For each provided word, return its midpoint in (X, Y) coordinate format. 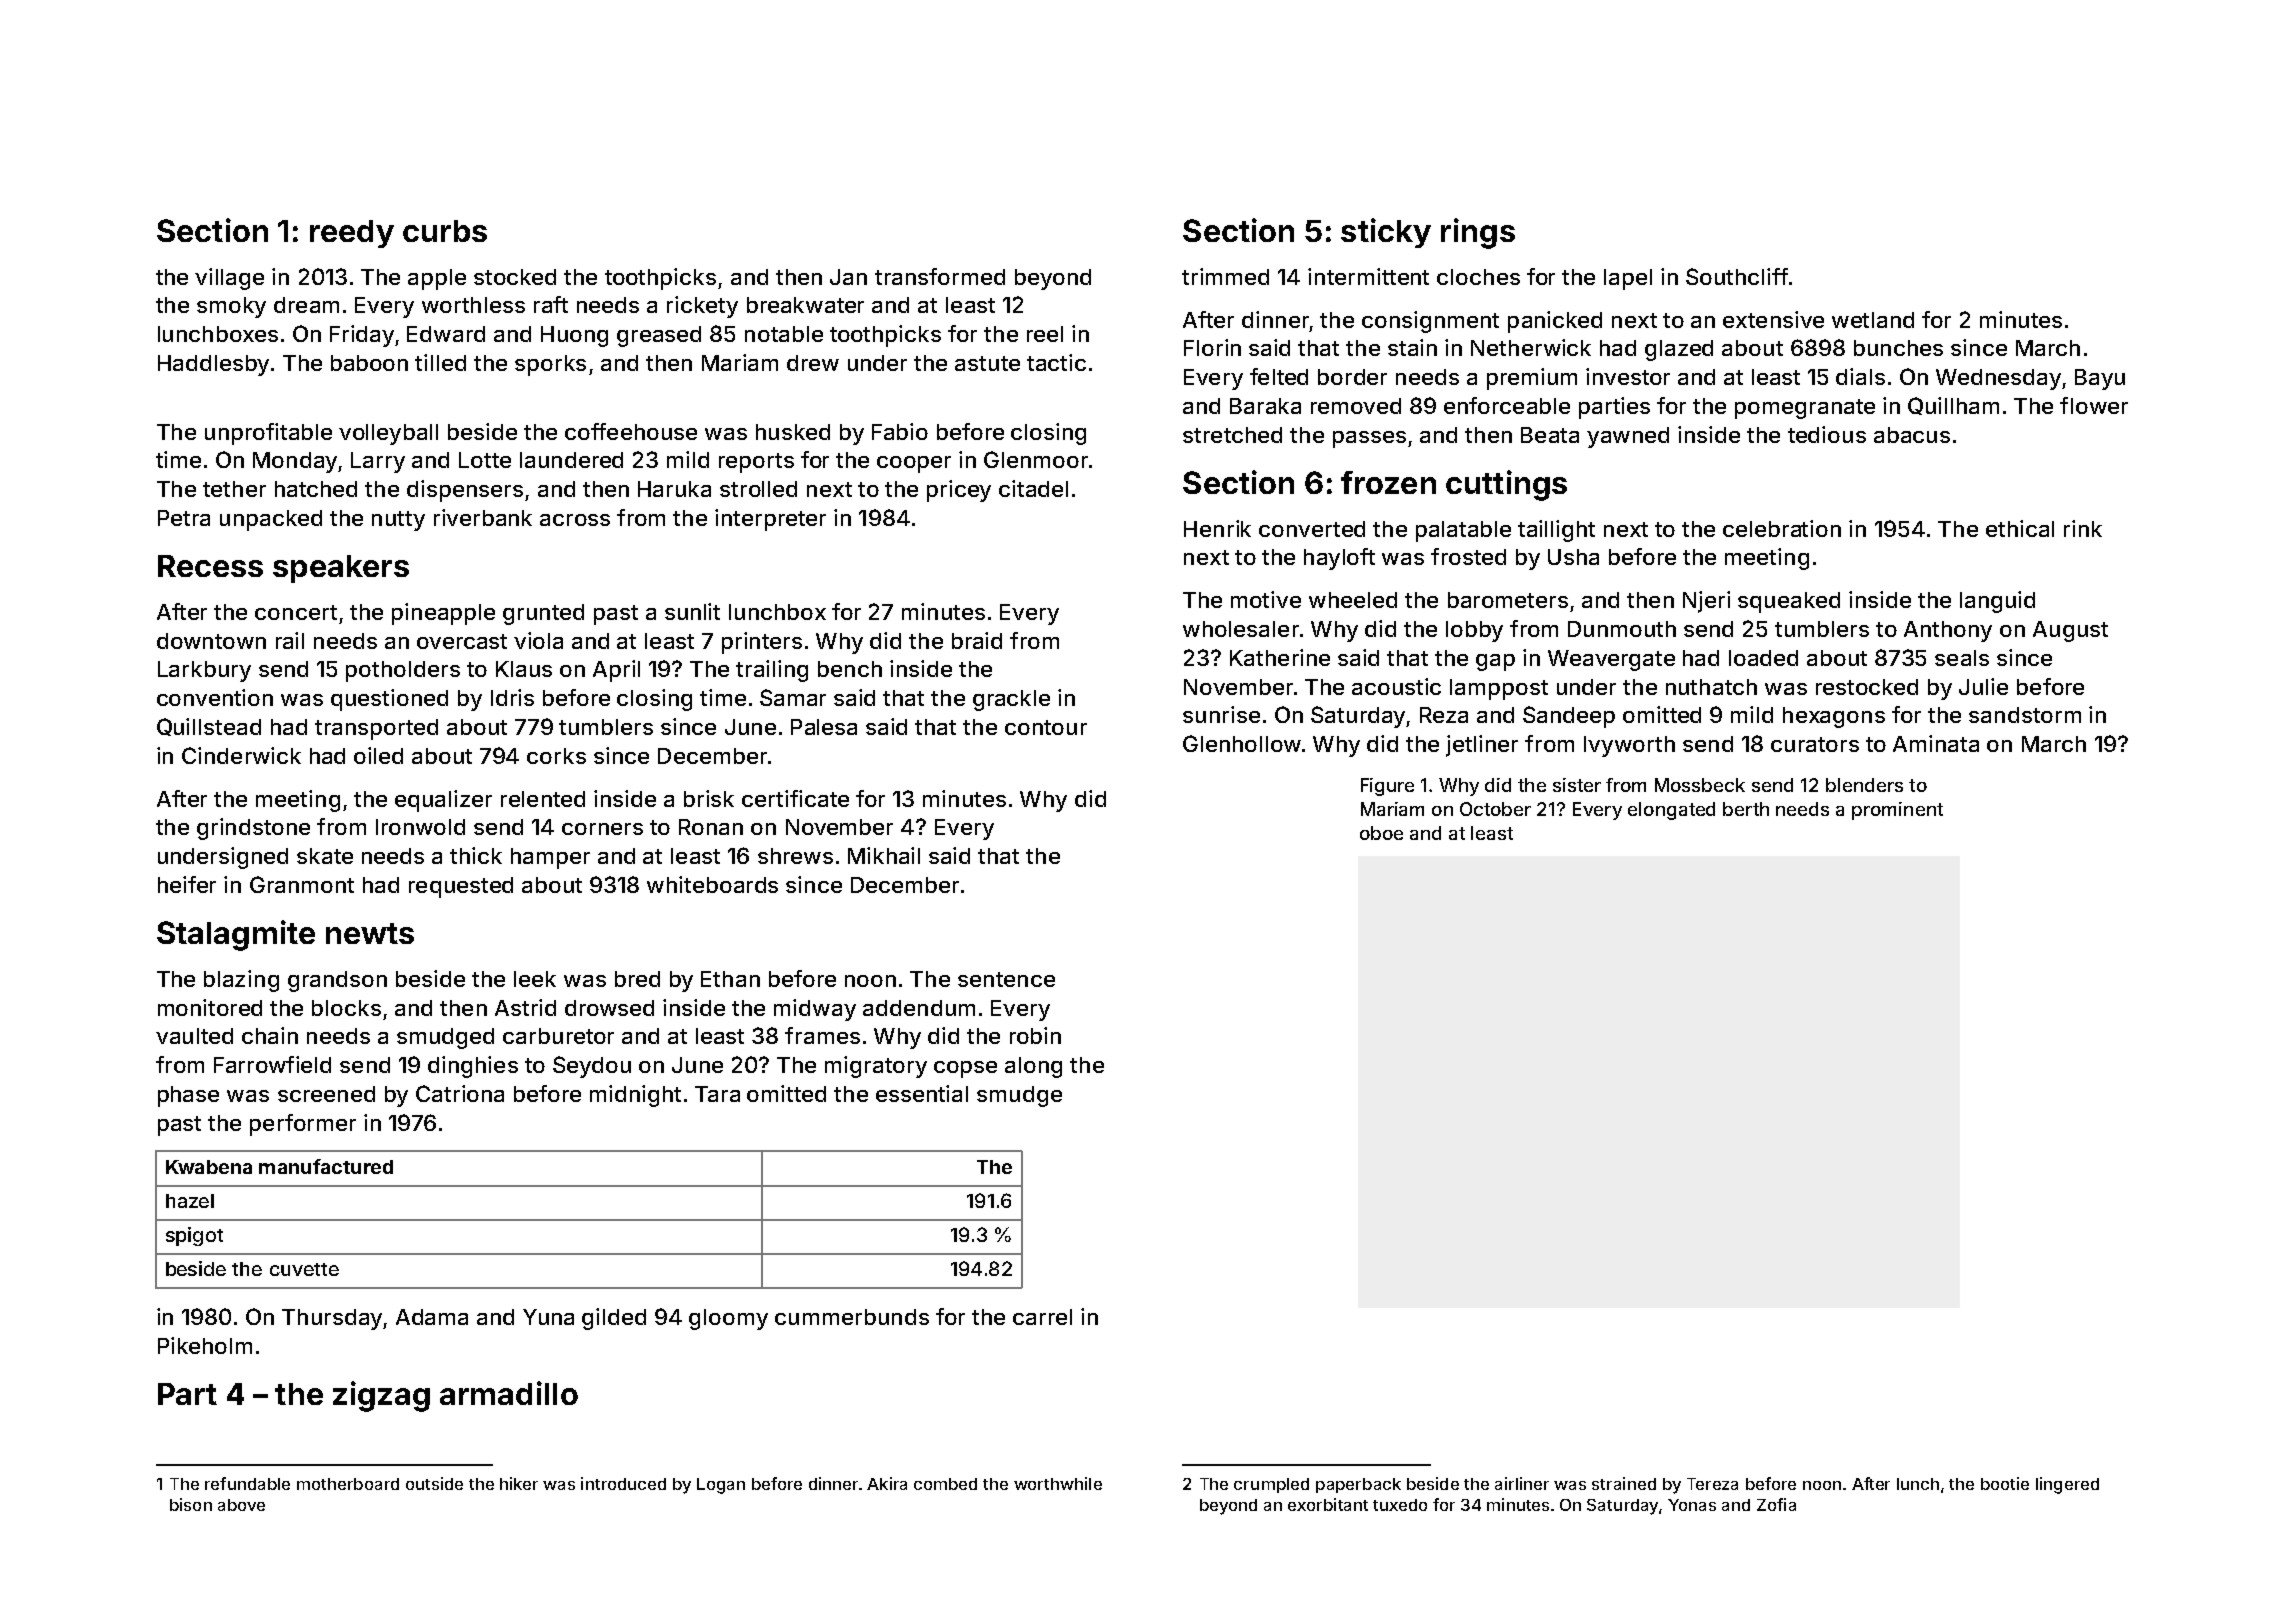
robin (1035, 1035)
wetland (1873, 320)
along (1033, 1067)
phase (188, 1096)
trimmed (1225, 276)
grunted (543, 614)
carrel (1042, 1317)
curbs (445, 231)
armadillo (509, 1393)
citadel (1033, 488)
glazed (1679, 350)
